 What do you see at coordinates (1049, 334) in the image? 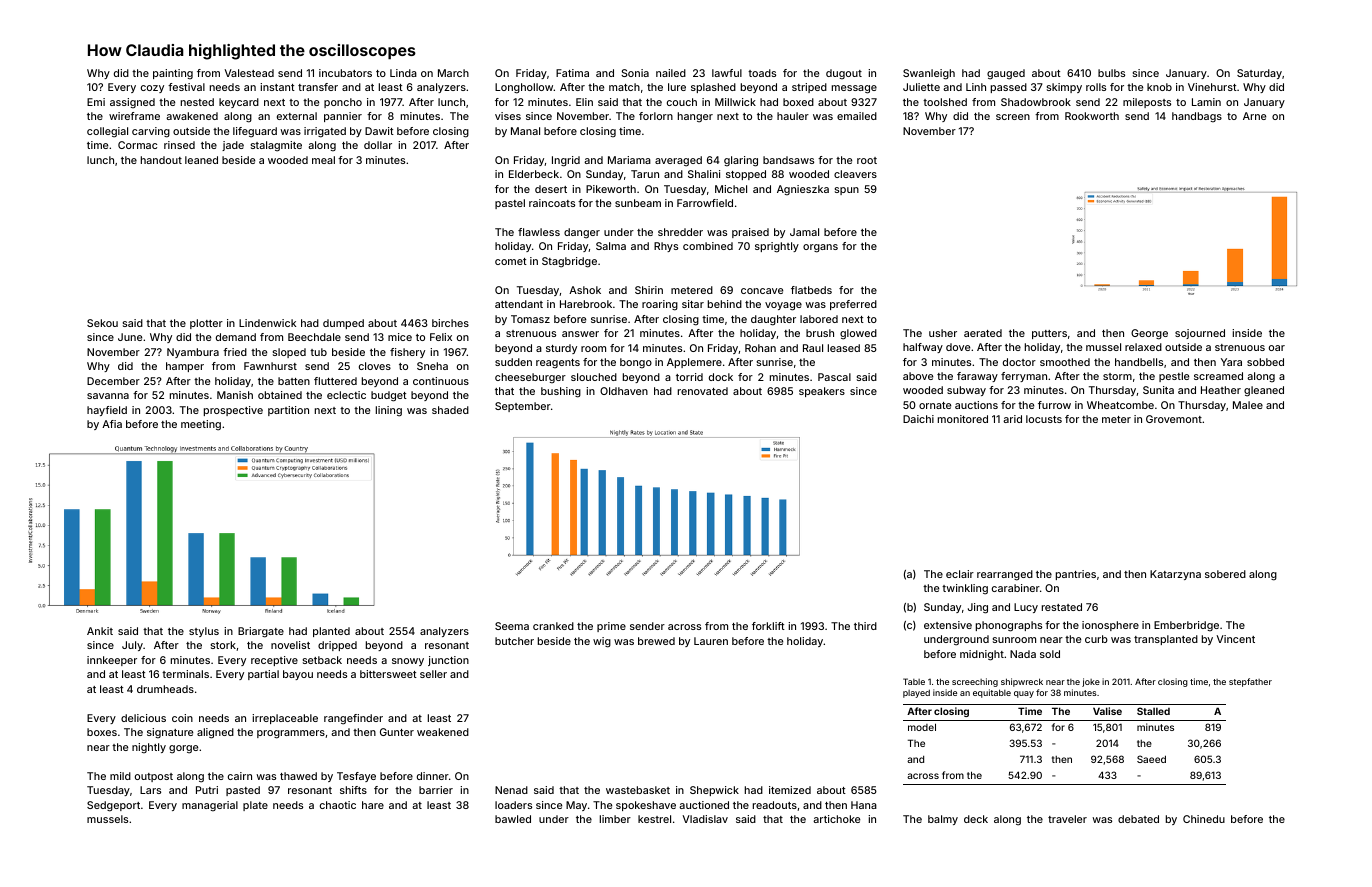
I see `putters` at bounding box center [1049, 334].
